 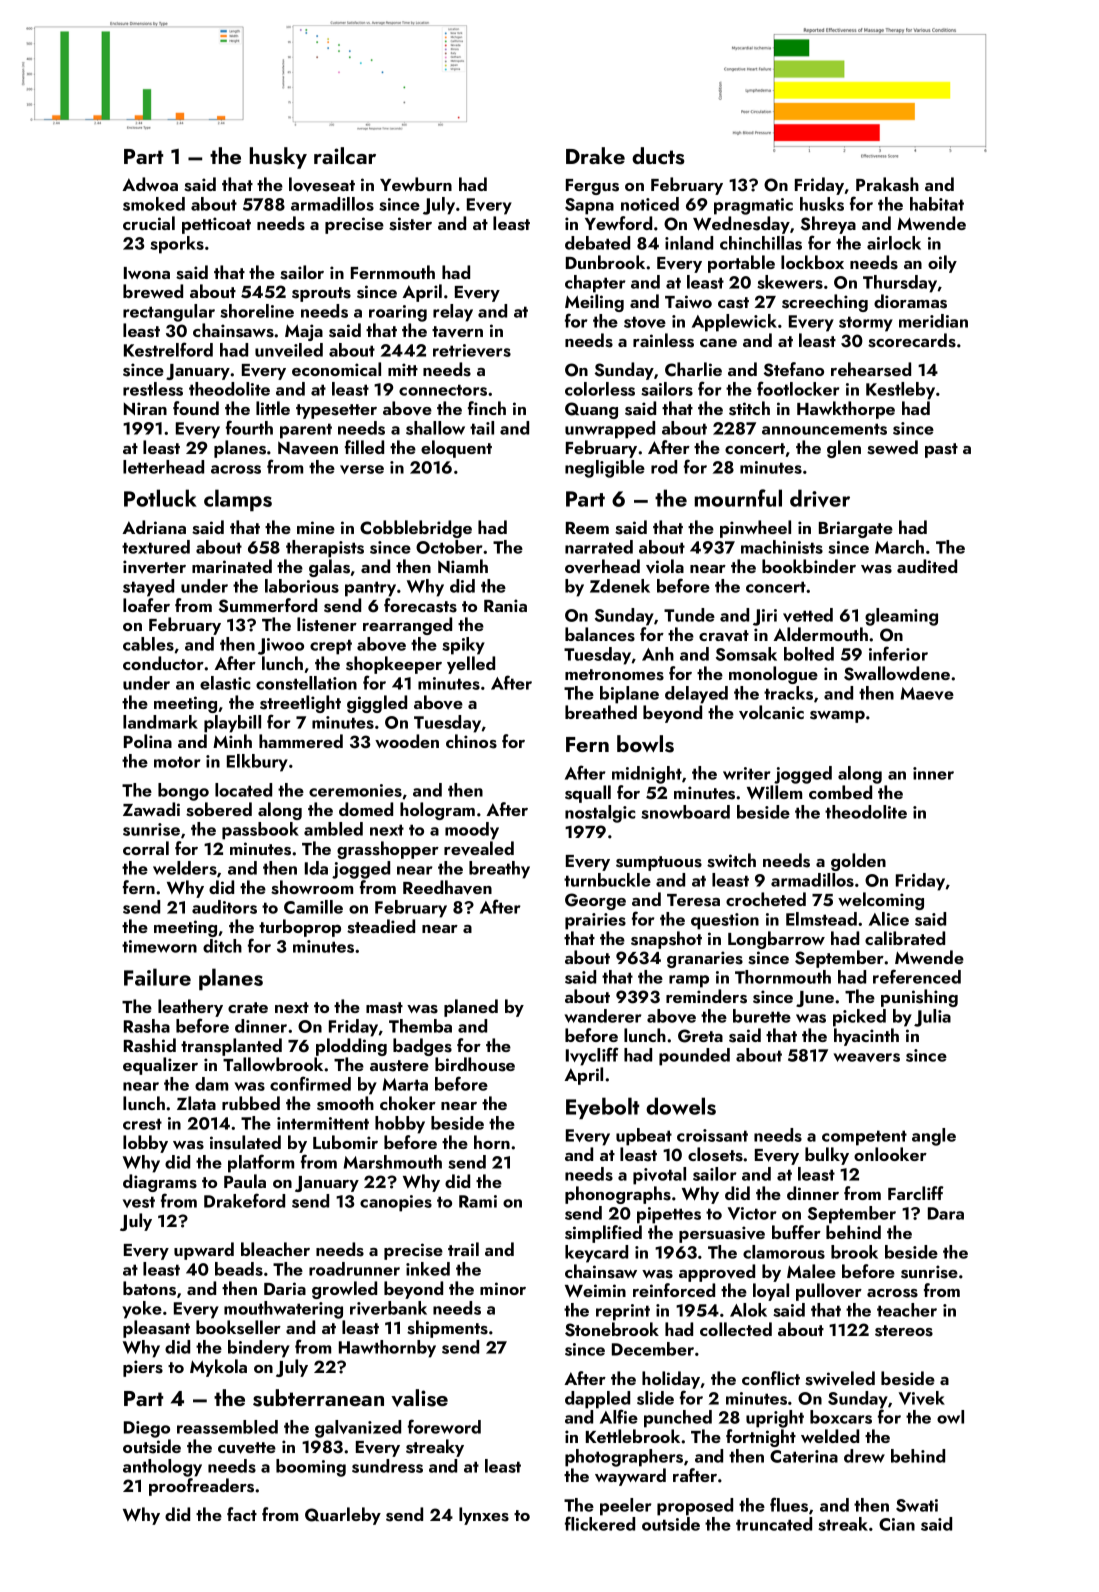 I want to click on oily, so click(x=942, y=264).
